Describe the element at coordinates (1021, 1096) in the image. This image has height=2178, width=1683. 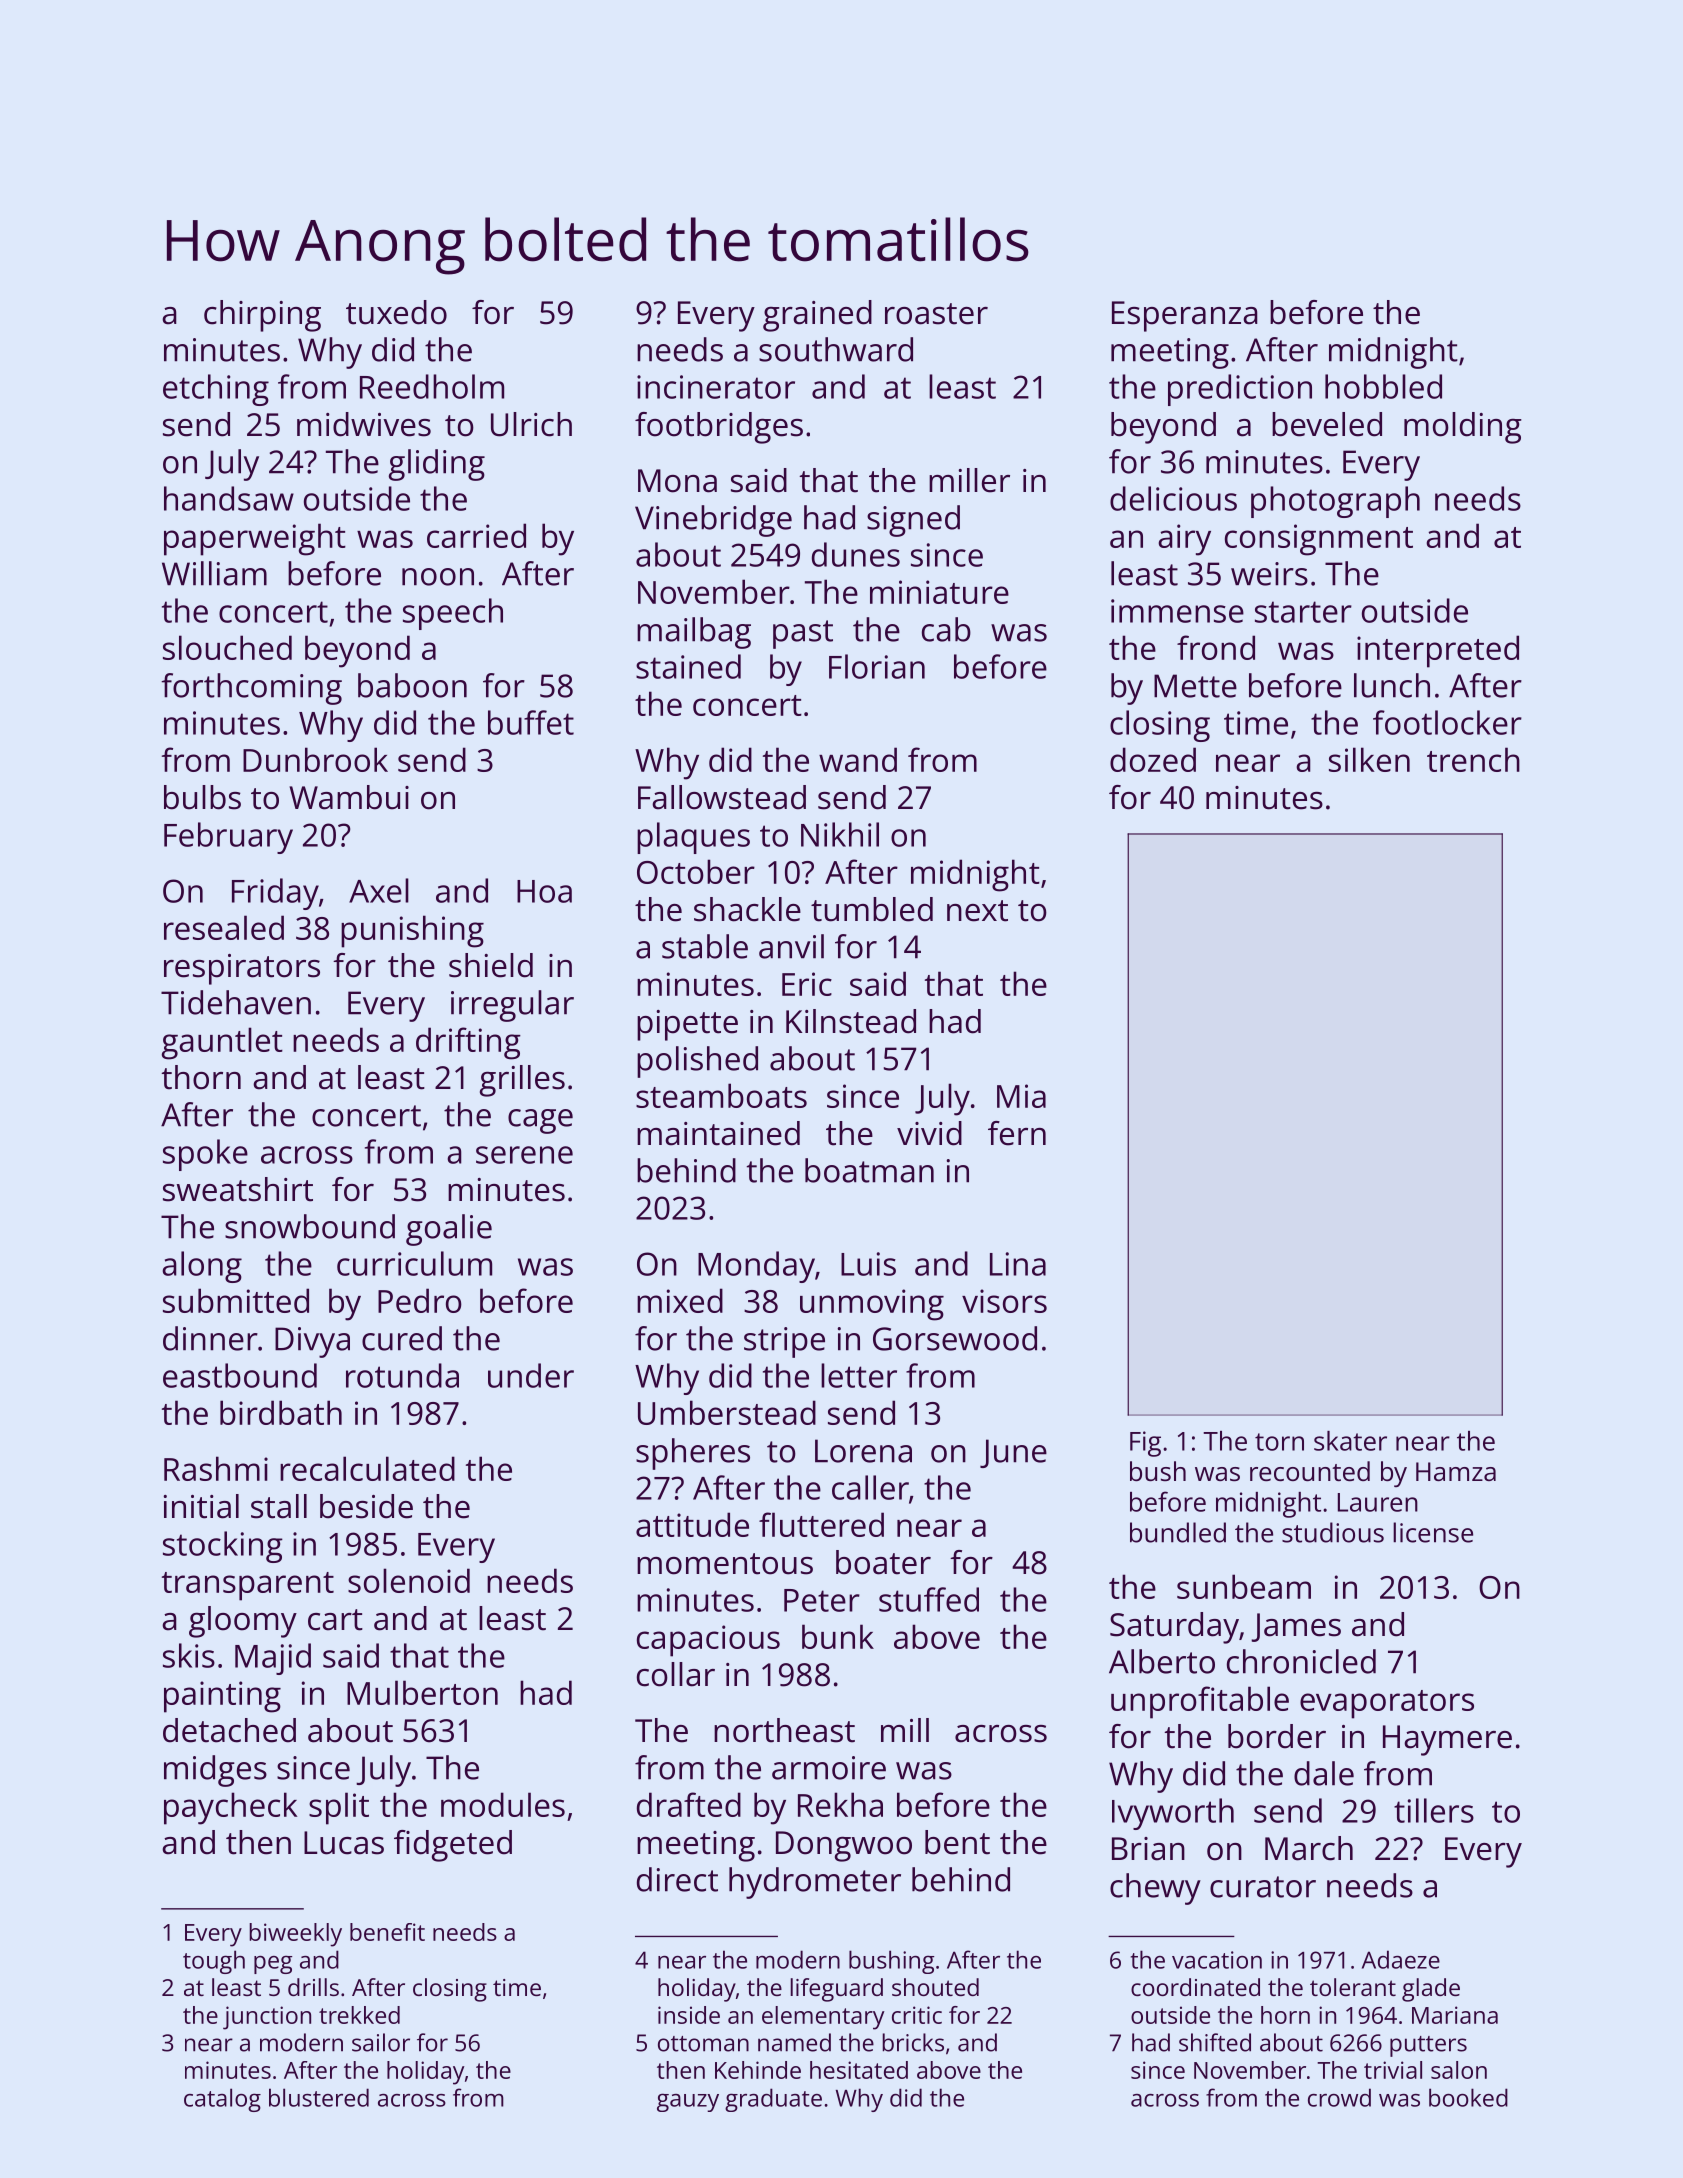
I see `Mia` at that location.
